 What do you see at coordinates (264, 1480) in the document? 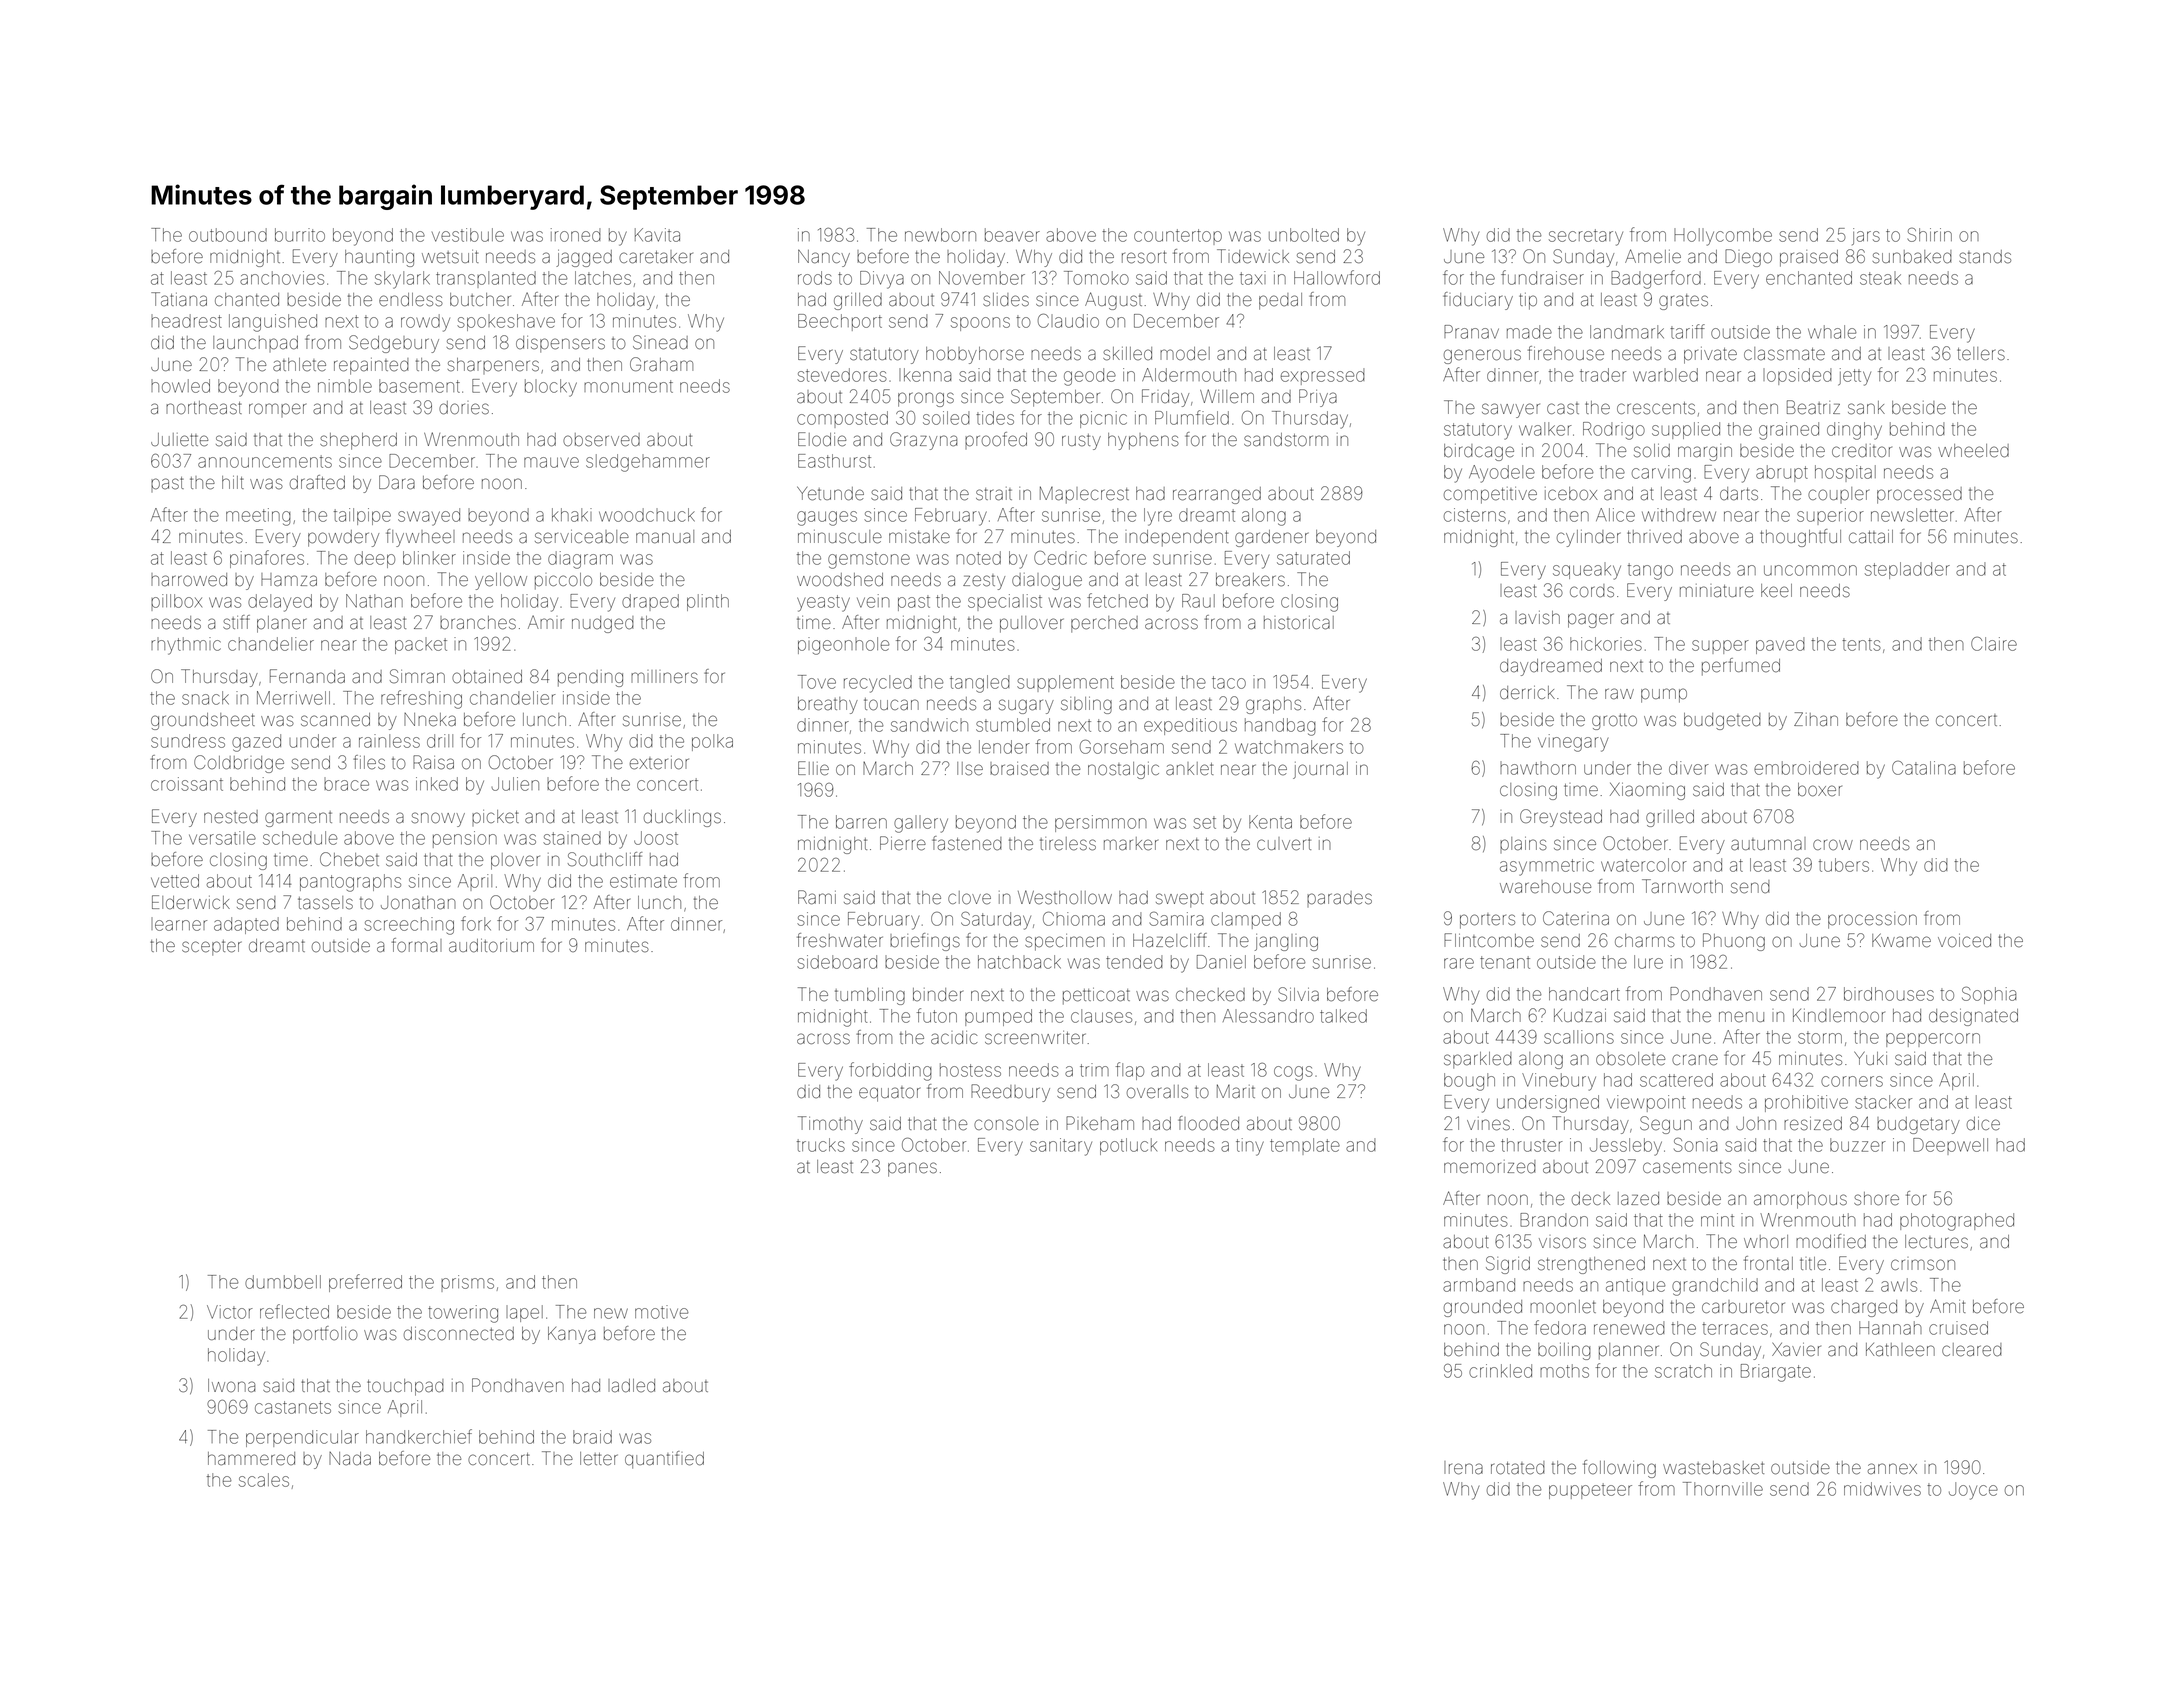
I see `scales` at bounding box center [264, 1480].
